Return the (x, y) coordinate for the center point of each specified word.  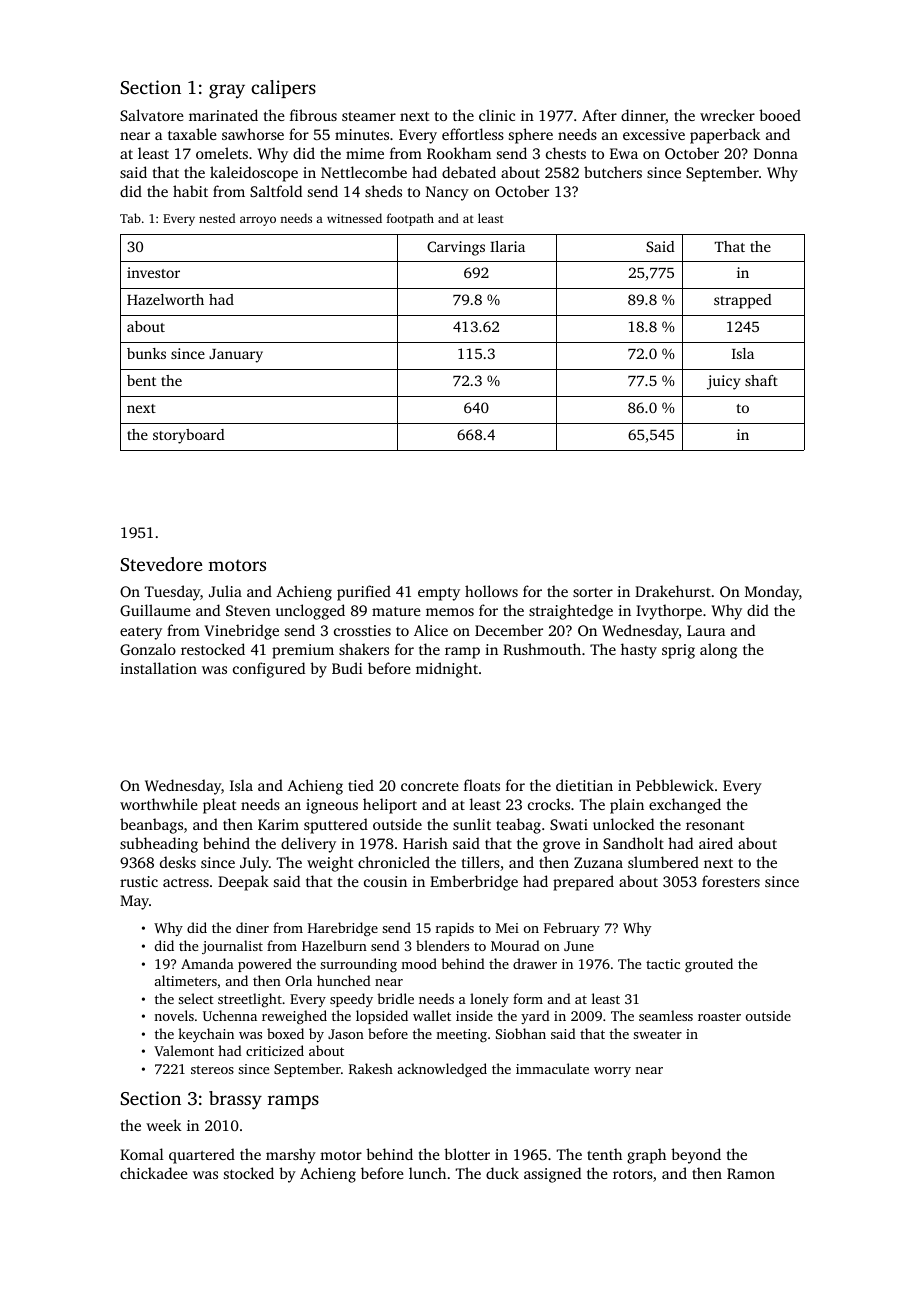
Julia (225, 591)
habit (190, 191)
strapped (743, 301)
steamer (369, 116)
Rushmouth (542, 649)
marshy (291, 1156)
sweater (657, 1034)
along (718, 651)
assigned (552, 1175)
